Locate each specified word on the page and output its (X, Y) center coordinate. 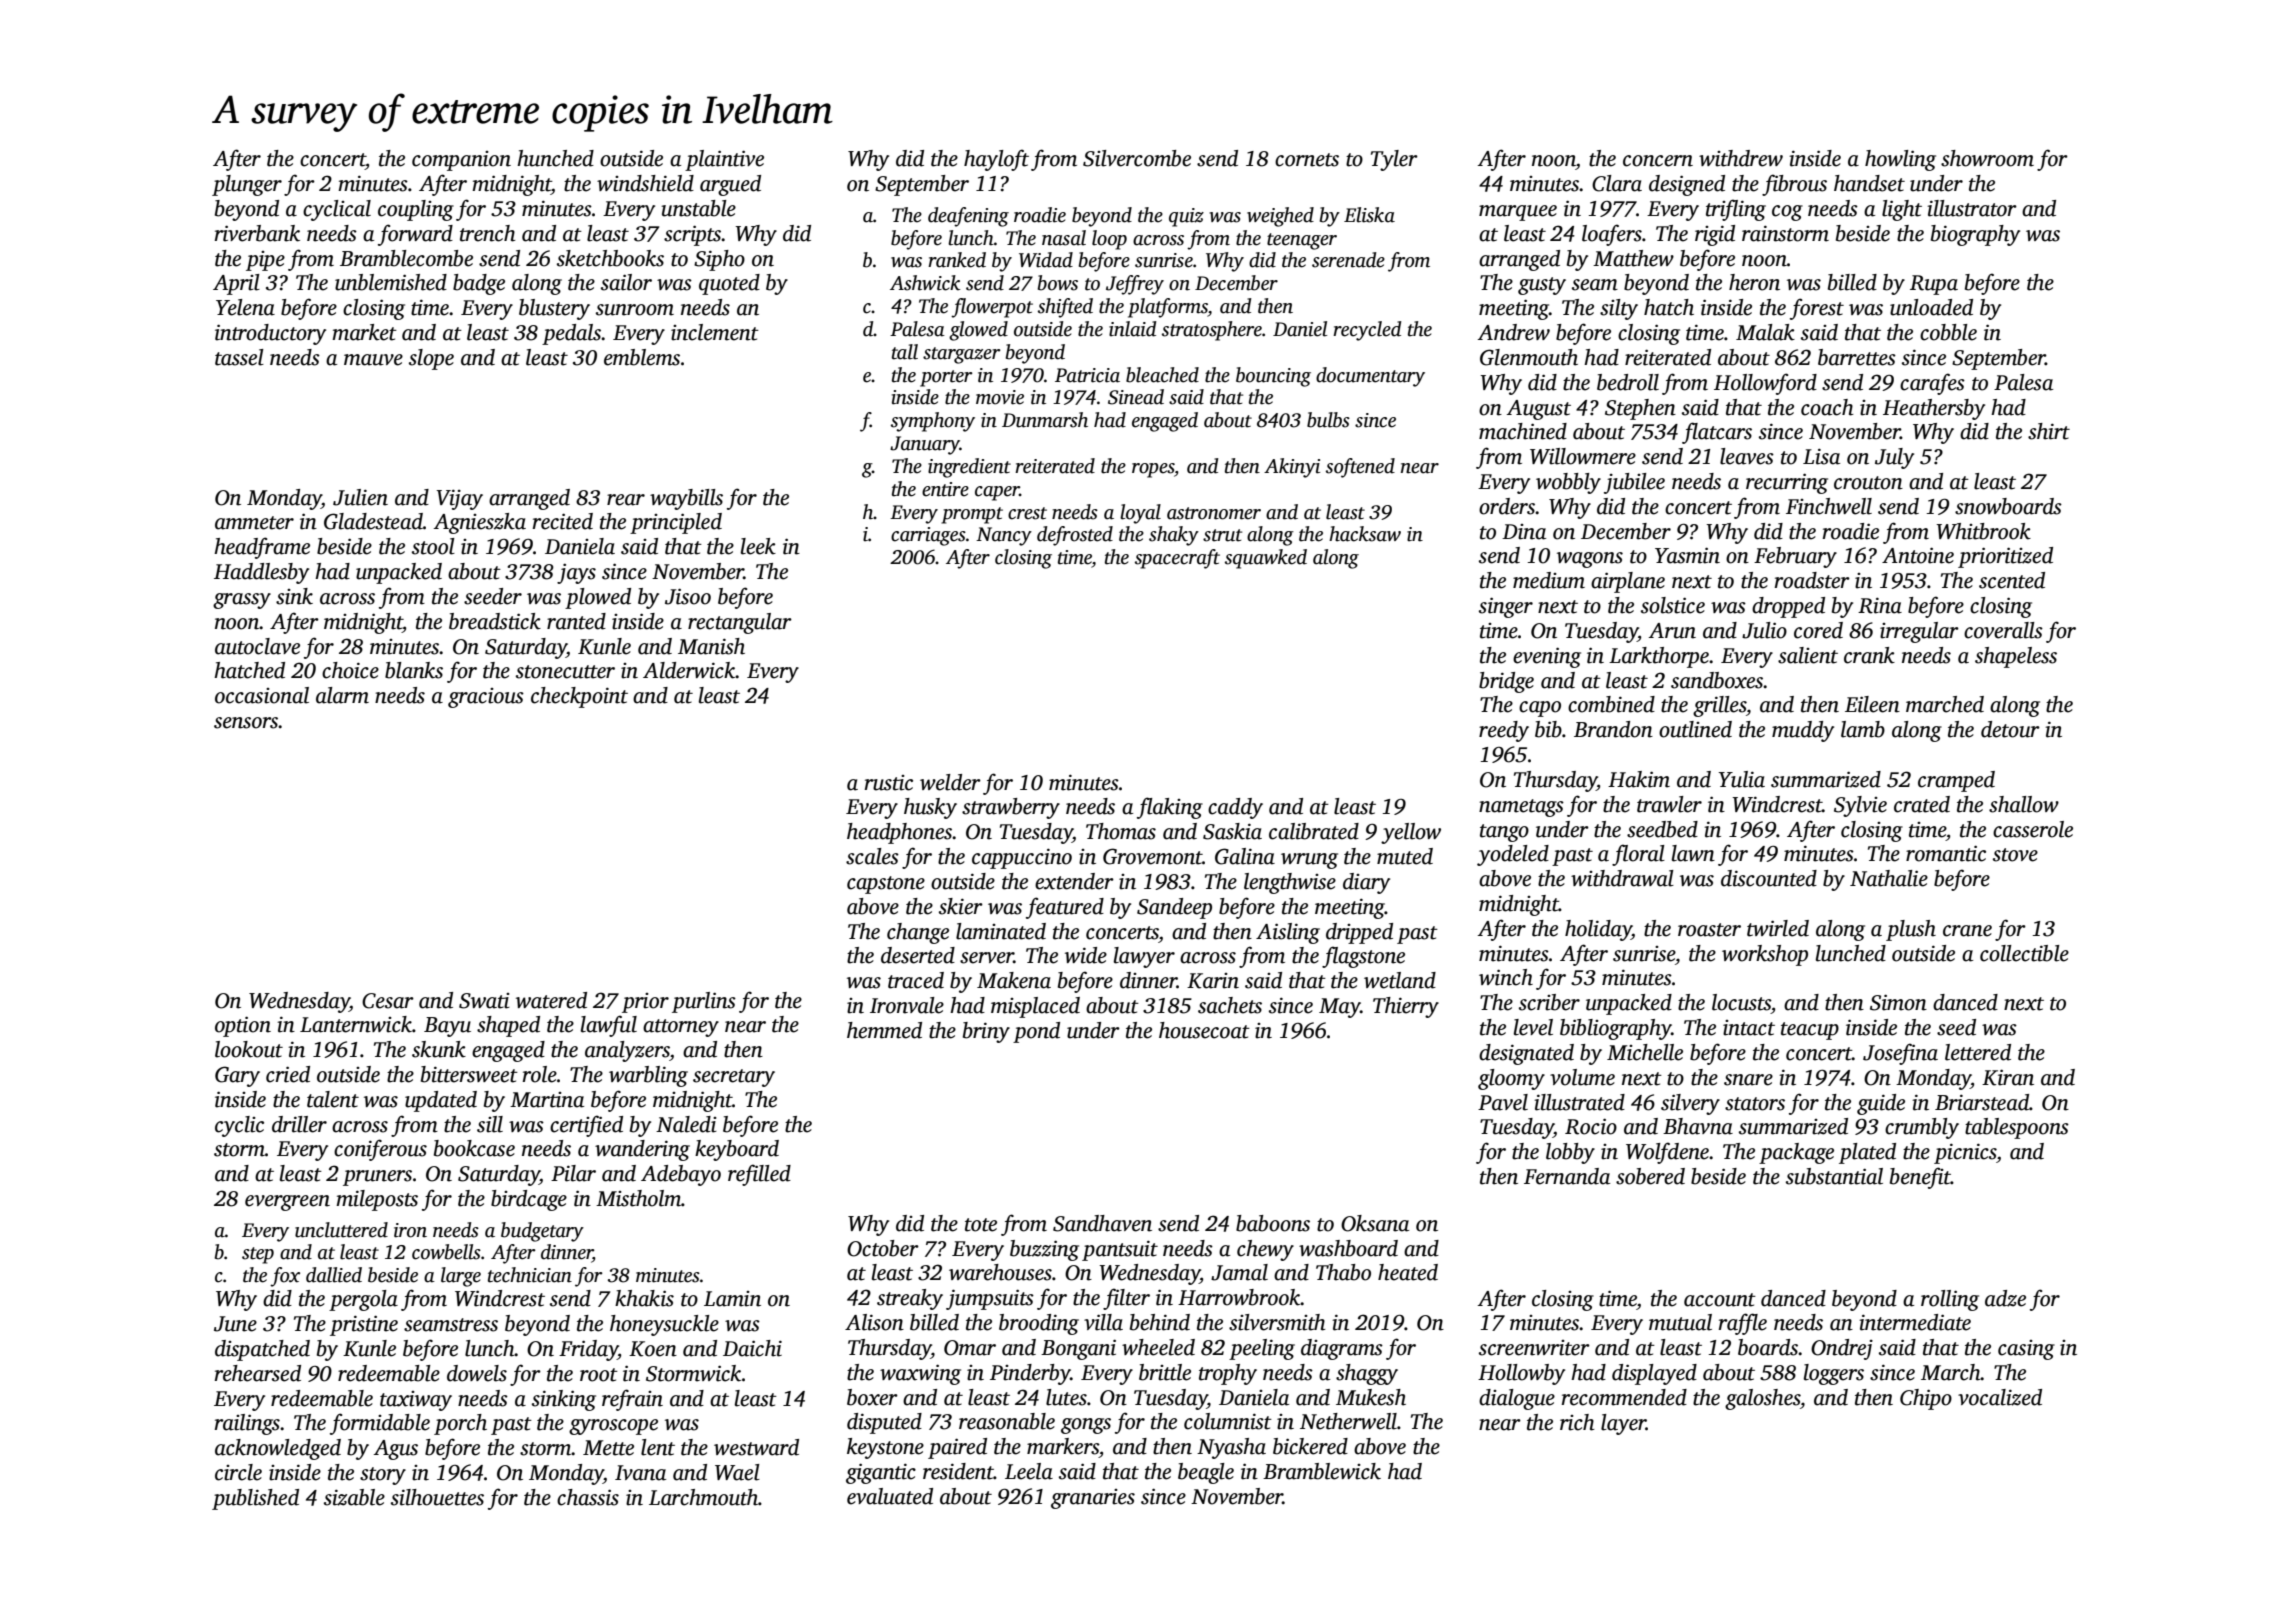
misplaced (1035, 1007)
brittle (1165, 1372)
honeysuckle (664, 1325)
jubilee (1634, 483)
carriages (928, 536)
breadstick (495, 621)
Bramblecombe (406, 258)
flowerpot (992, 308)
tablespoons (2017, 1128)
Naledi (686, 1124)
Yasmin (1687, 555)
